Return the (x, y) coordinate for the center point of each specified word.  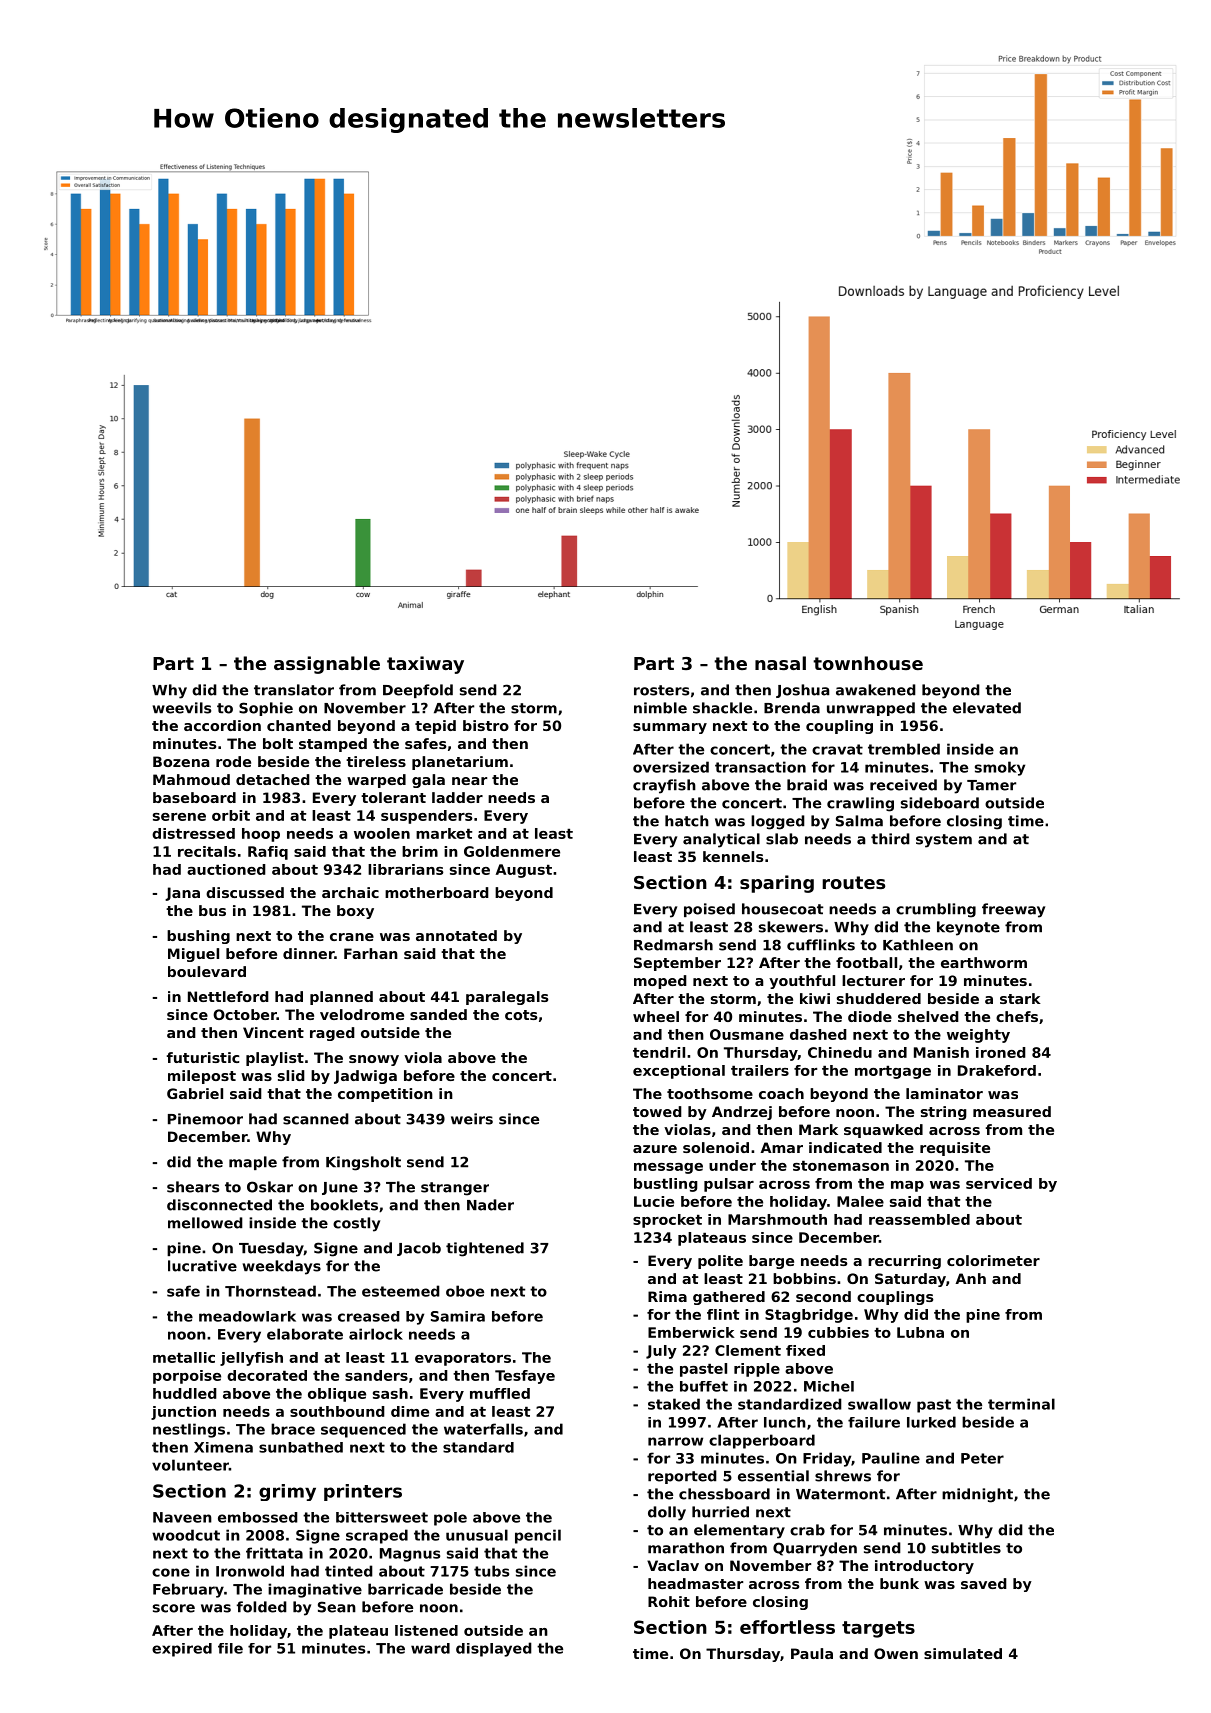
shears (193, 1187)
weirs (472, 1119)
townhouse (868, 663)
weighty (978, 1036)
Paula (812, 1653)
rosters (661, 690)
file (230, 1648)
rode (233, 761)
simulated (963, 1653)
